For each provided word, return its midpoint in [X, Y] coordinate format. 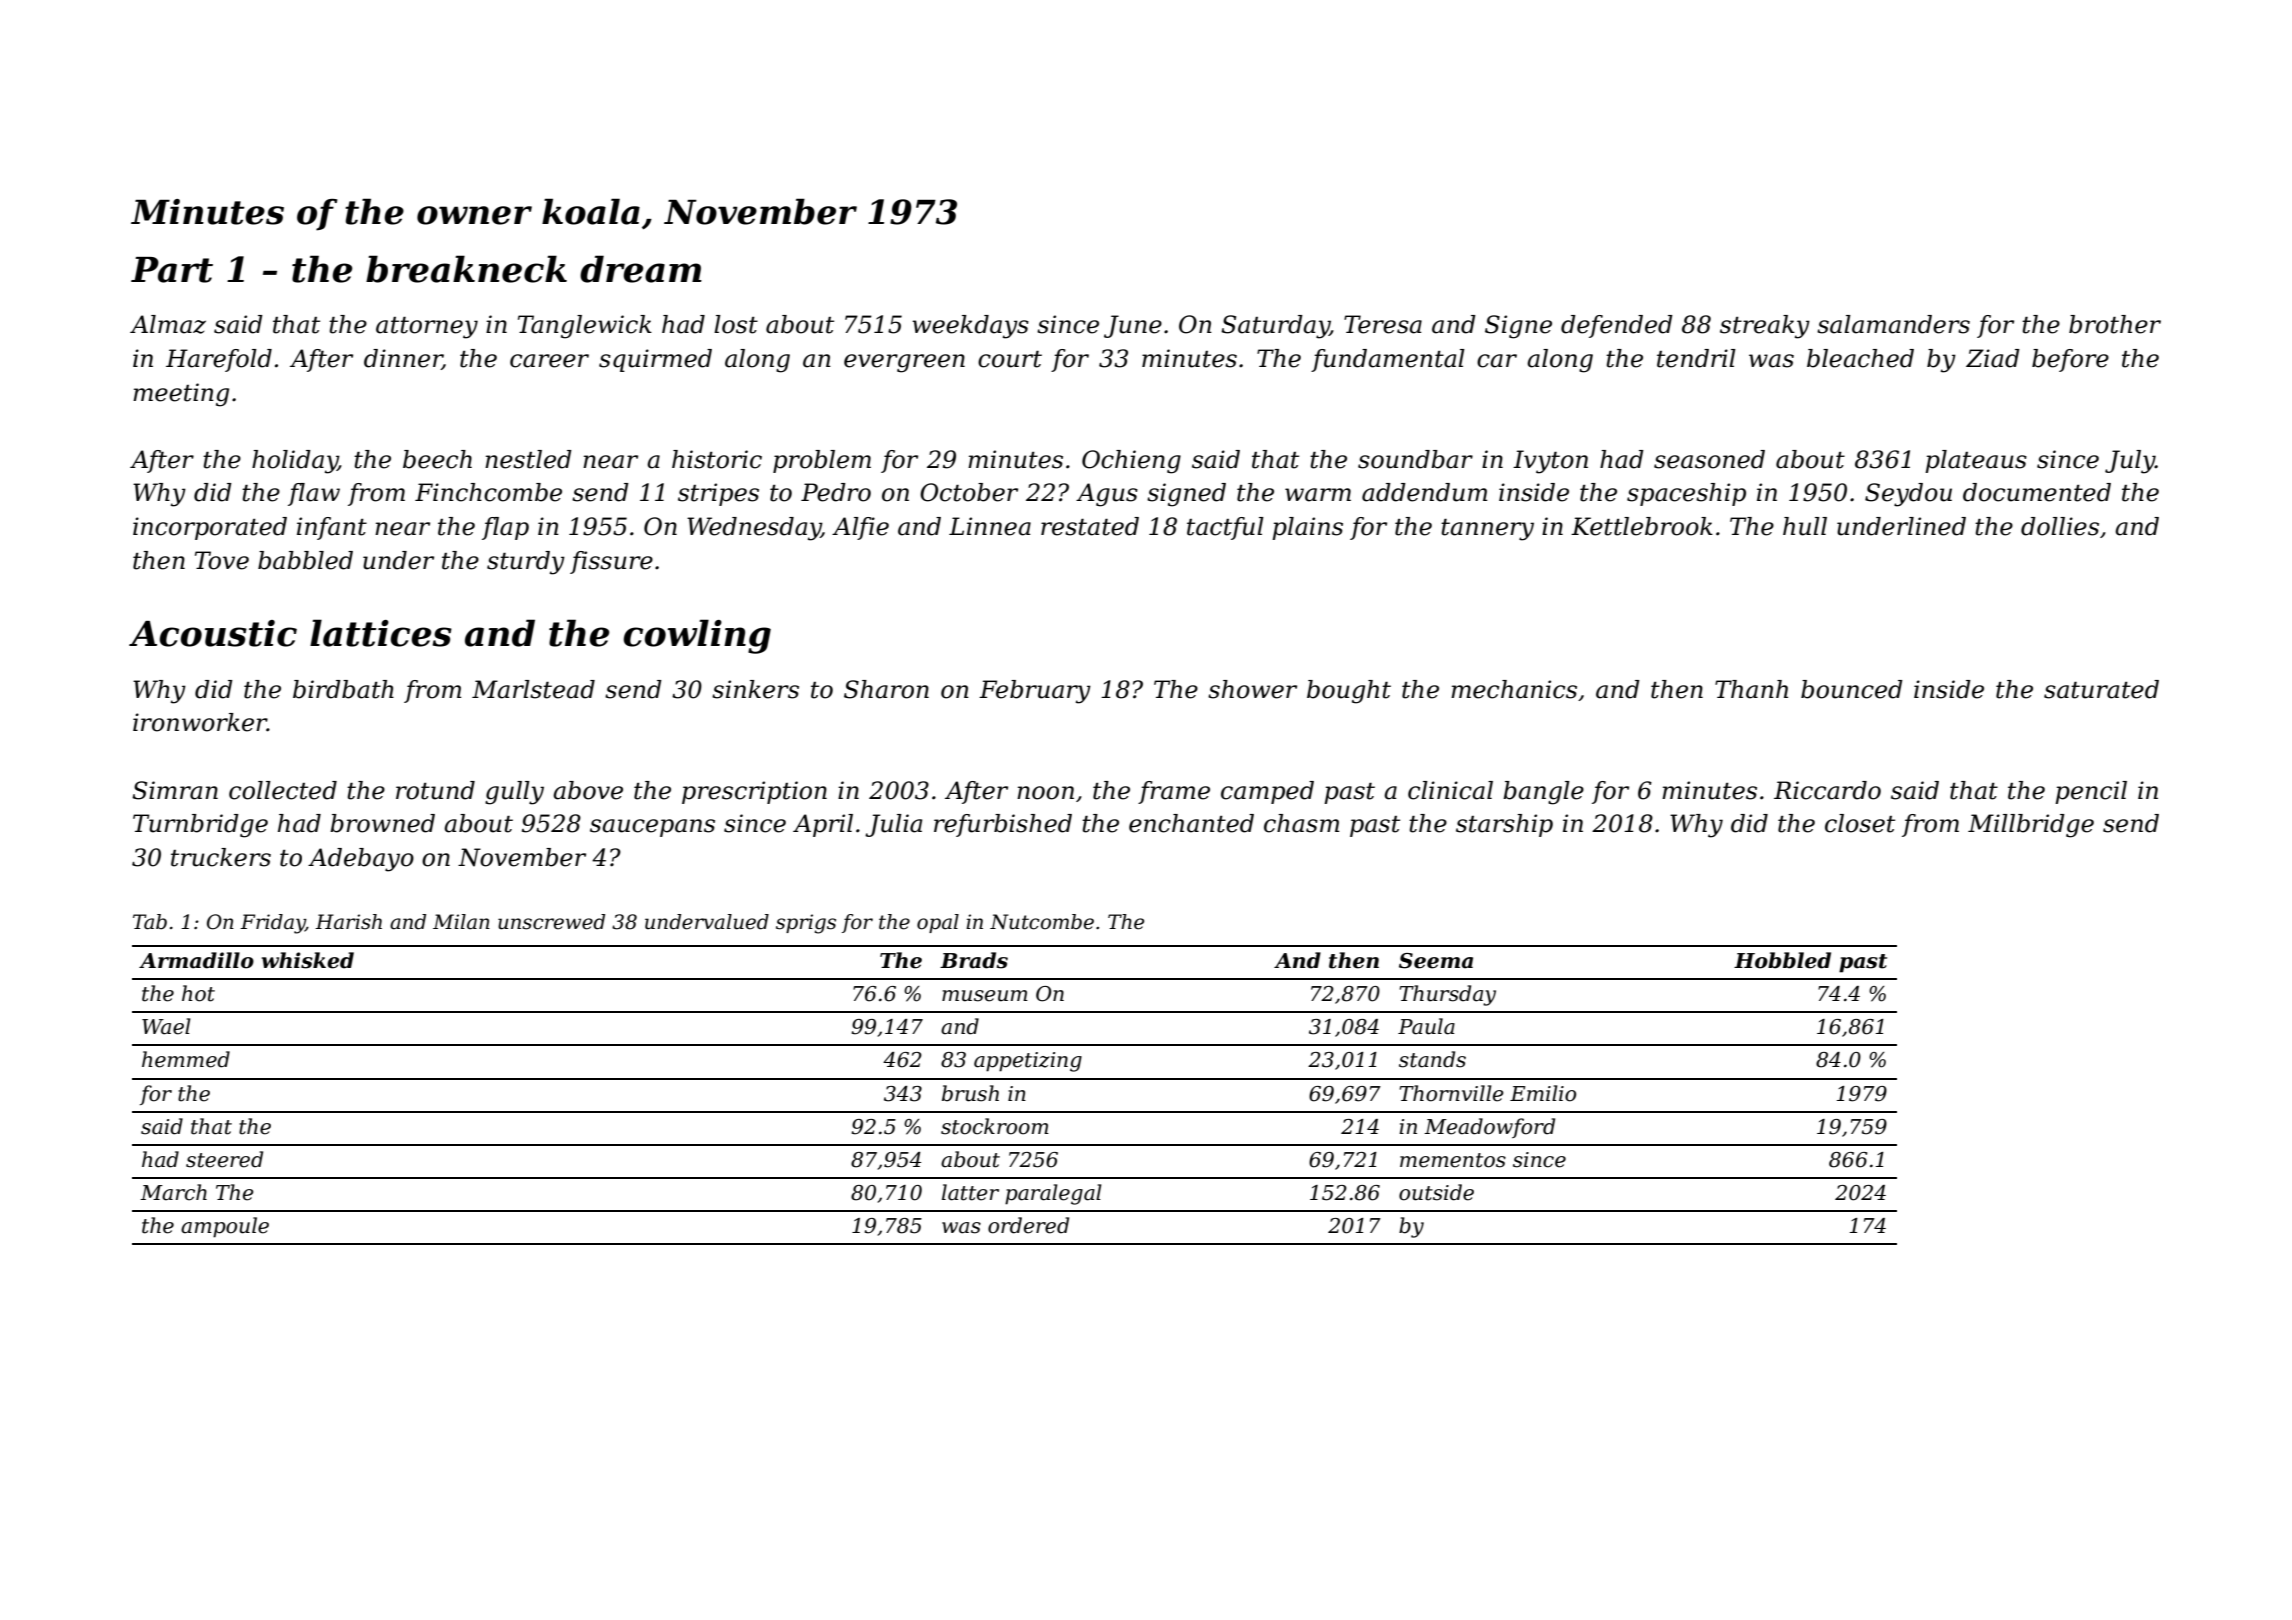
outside [1436, 1192]
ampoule [225, 1227]
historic [717, 459]
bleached [1860, 358]
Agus [1107, 495]
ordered [1028, 1225]
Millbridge [2031, 826]
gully [514, 793]
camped [1267, 792]
